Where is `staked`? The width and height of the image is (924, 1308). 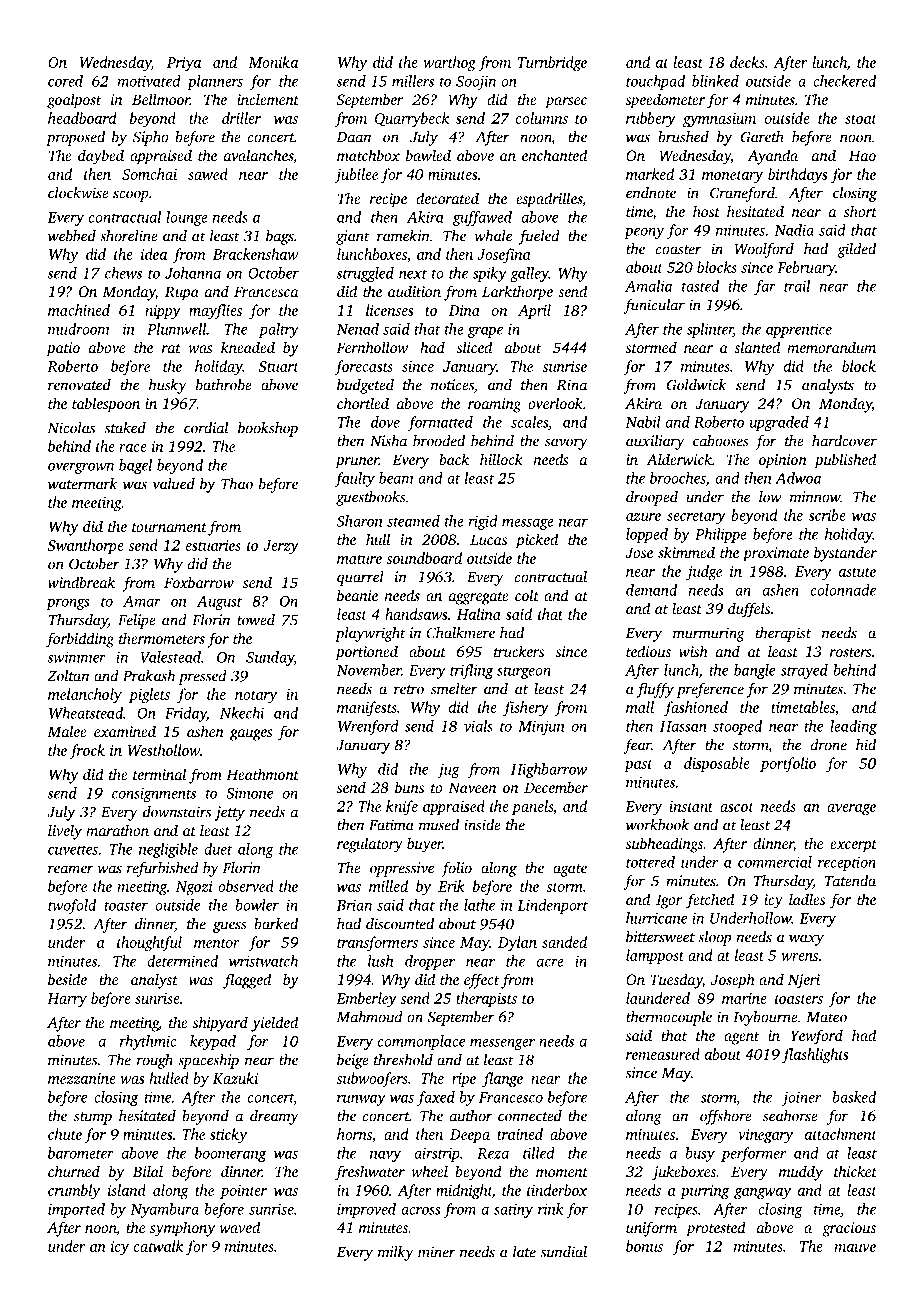
staked is located at coordinates (125, 428).
